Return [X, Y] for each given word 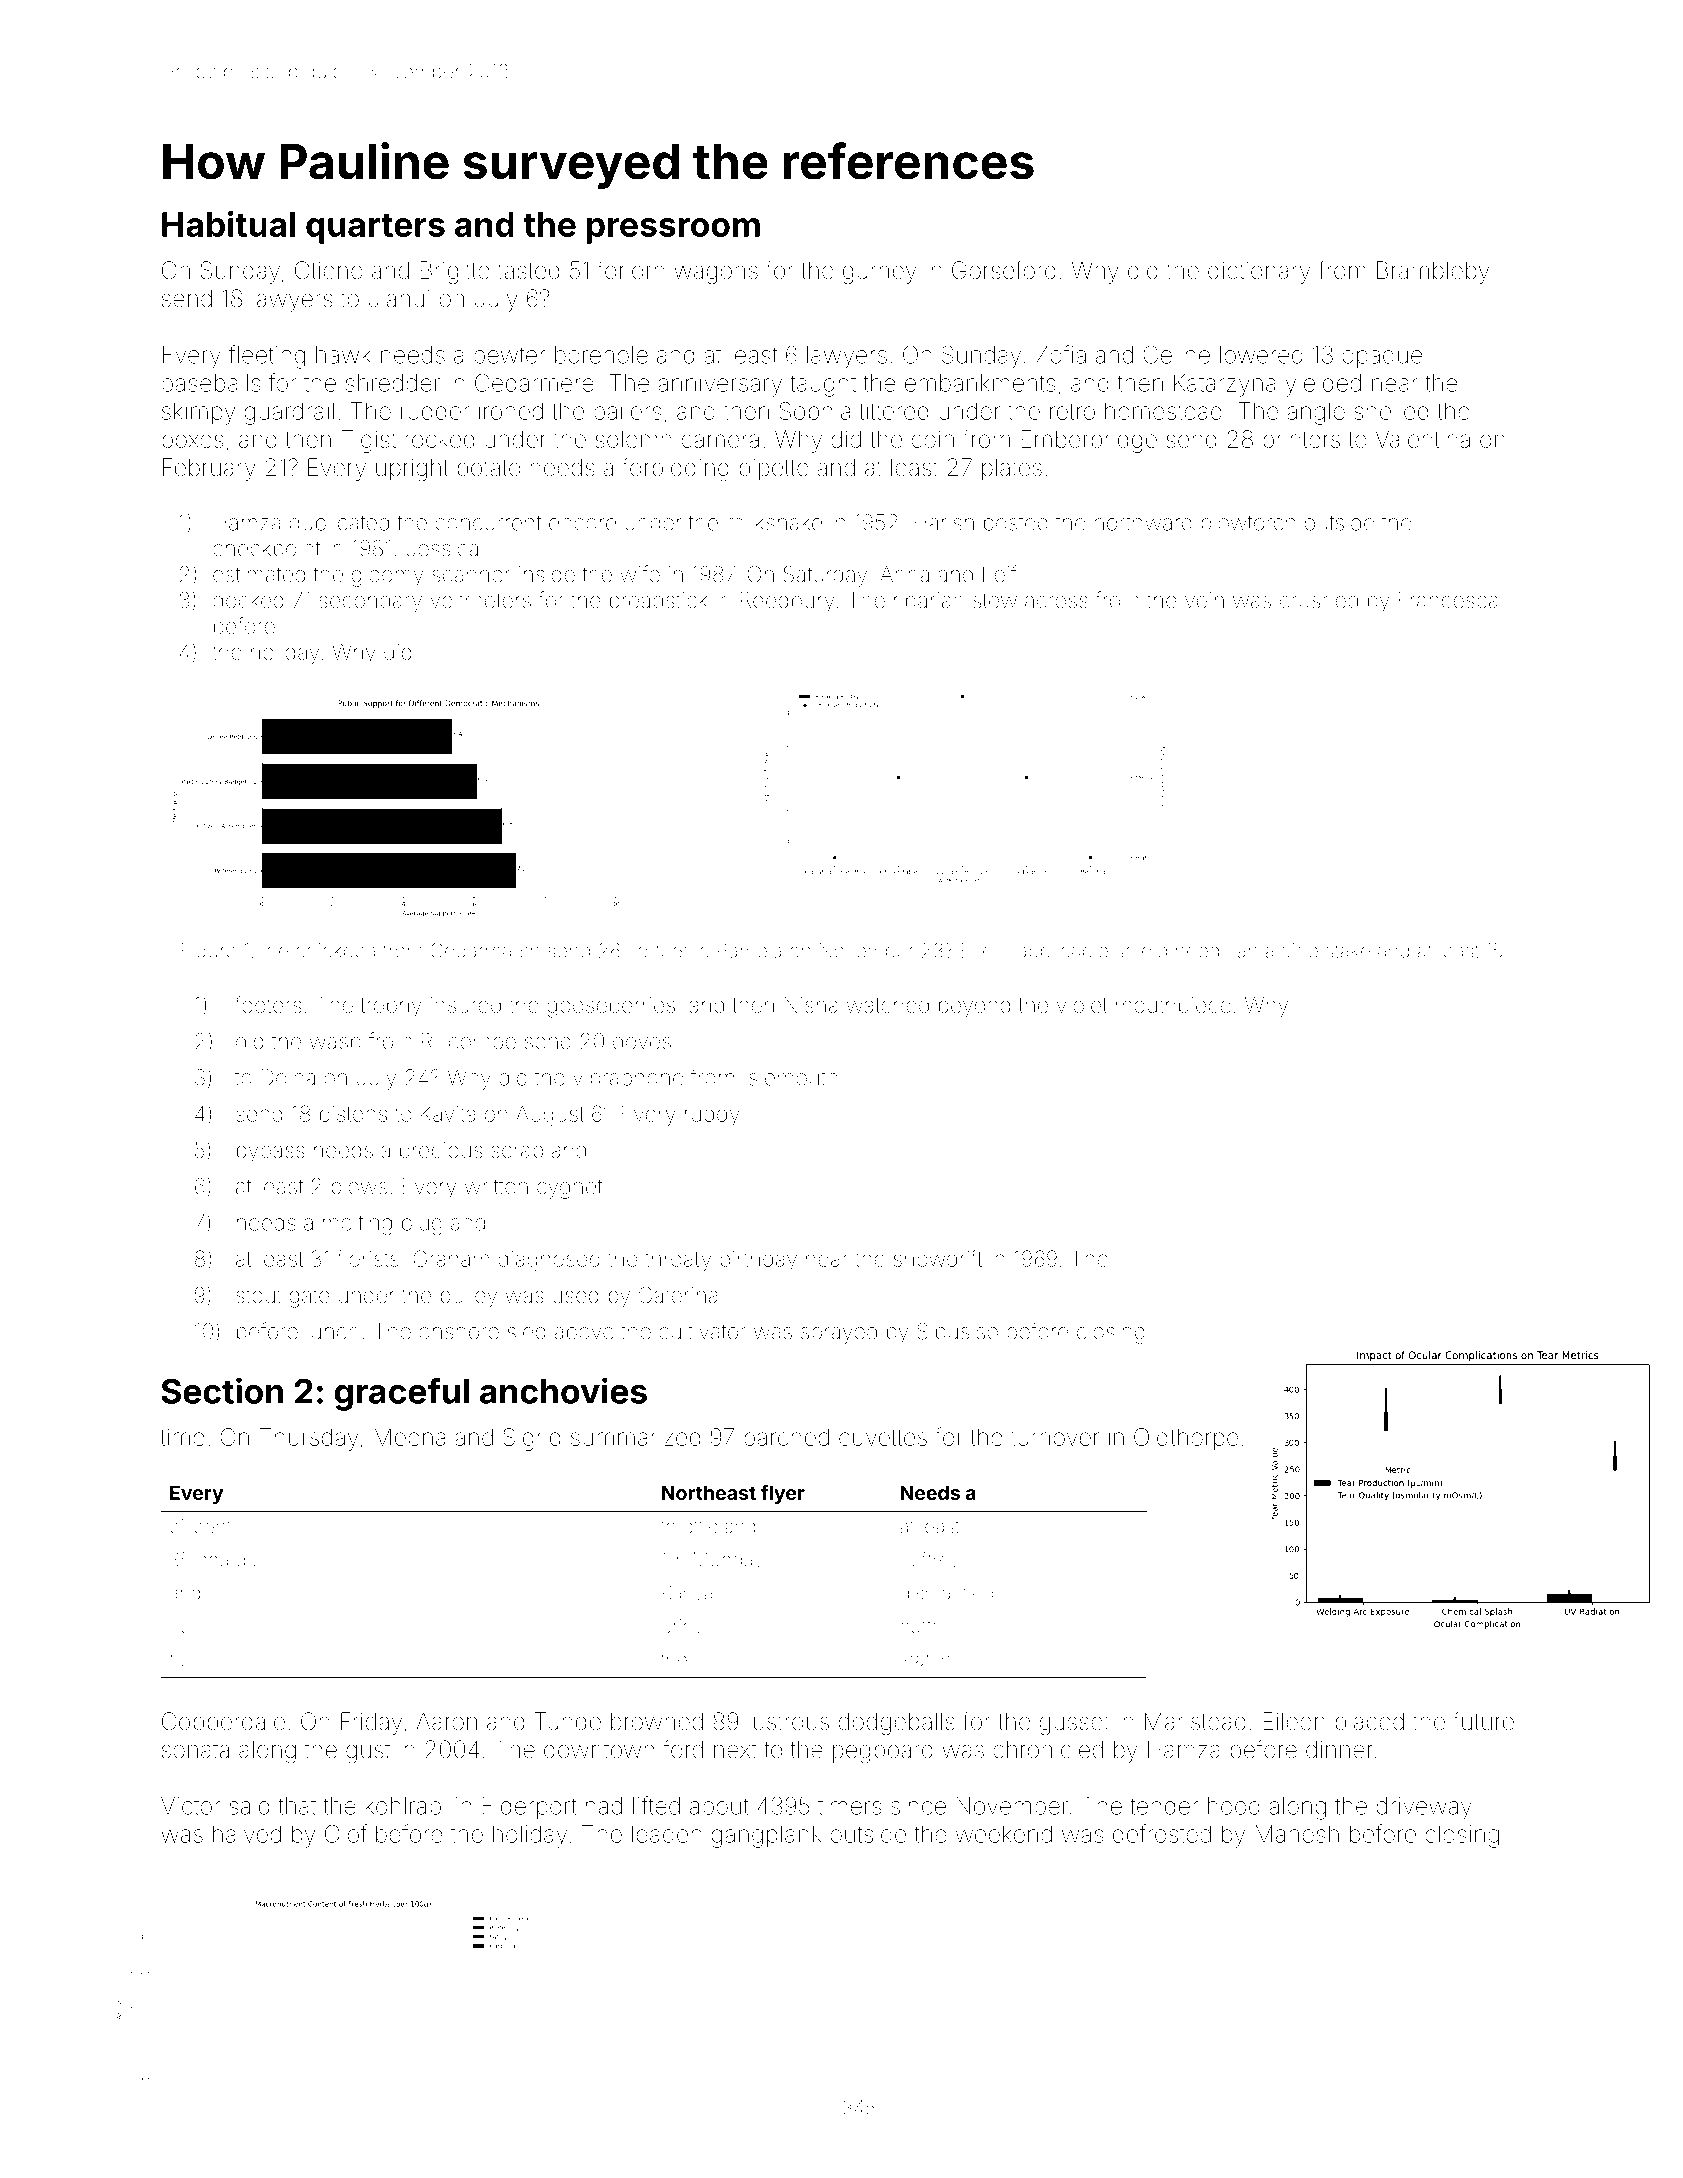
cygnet [569, 1189]
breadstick [659, 600]
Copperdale [223, 1723]
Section [222, 1390]
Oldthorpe [1186, 1439]
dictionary [1259, 272]
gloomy [388, 576]
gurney [880, 274]
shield [1141, 950]
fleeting [267, 357]
